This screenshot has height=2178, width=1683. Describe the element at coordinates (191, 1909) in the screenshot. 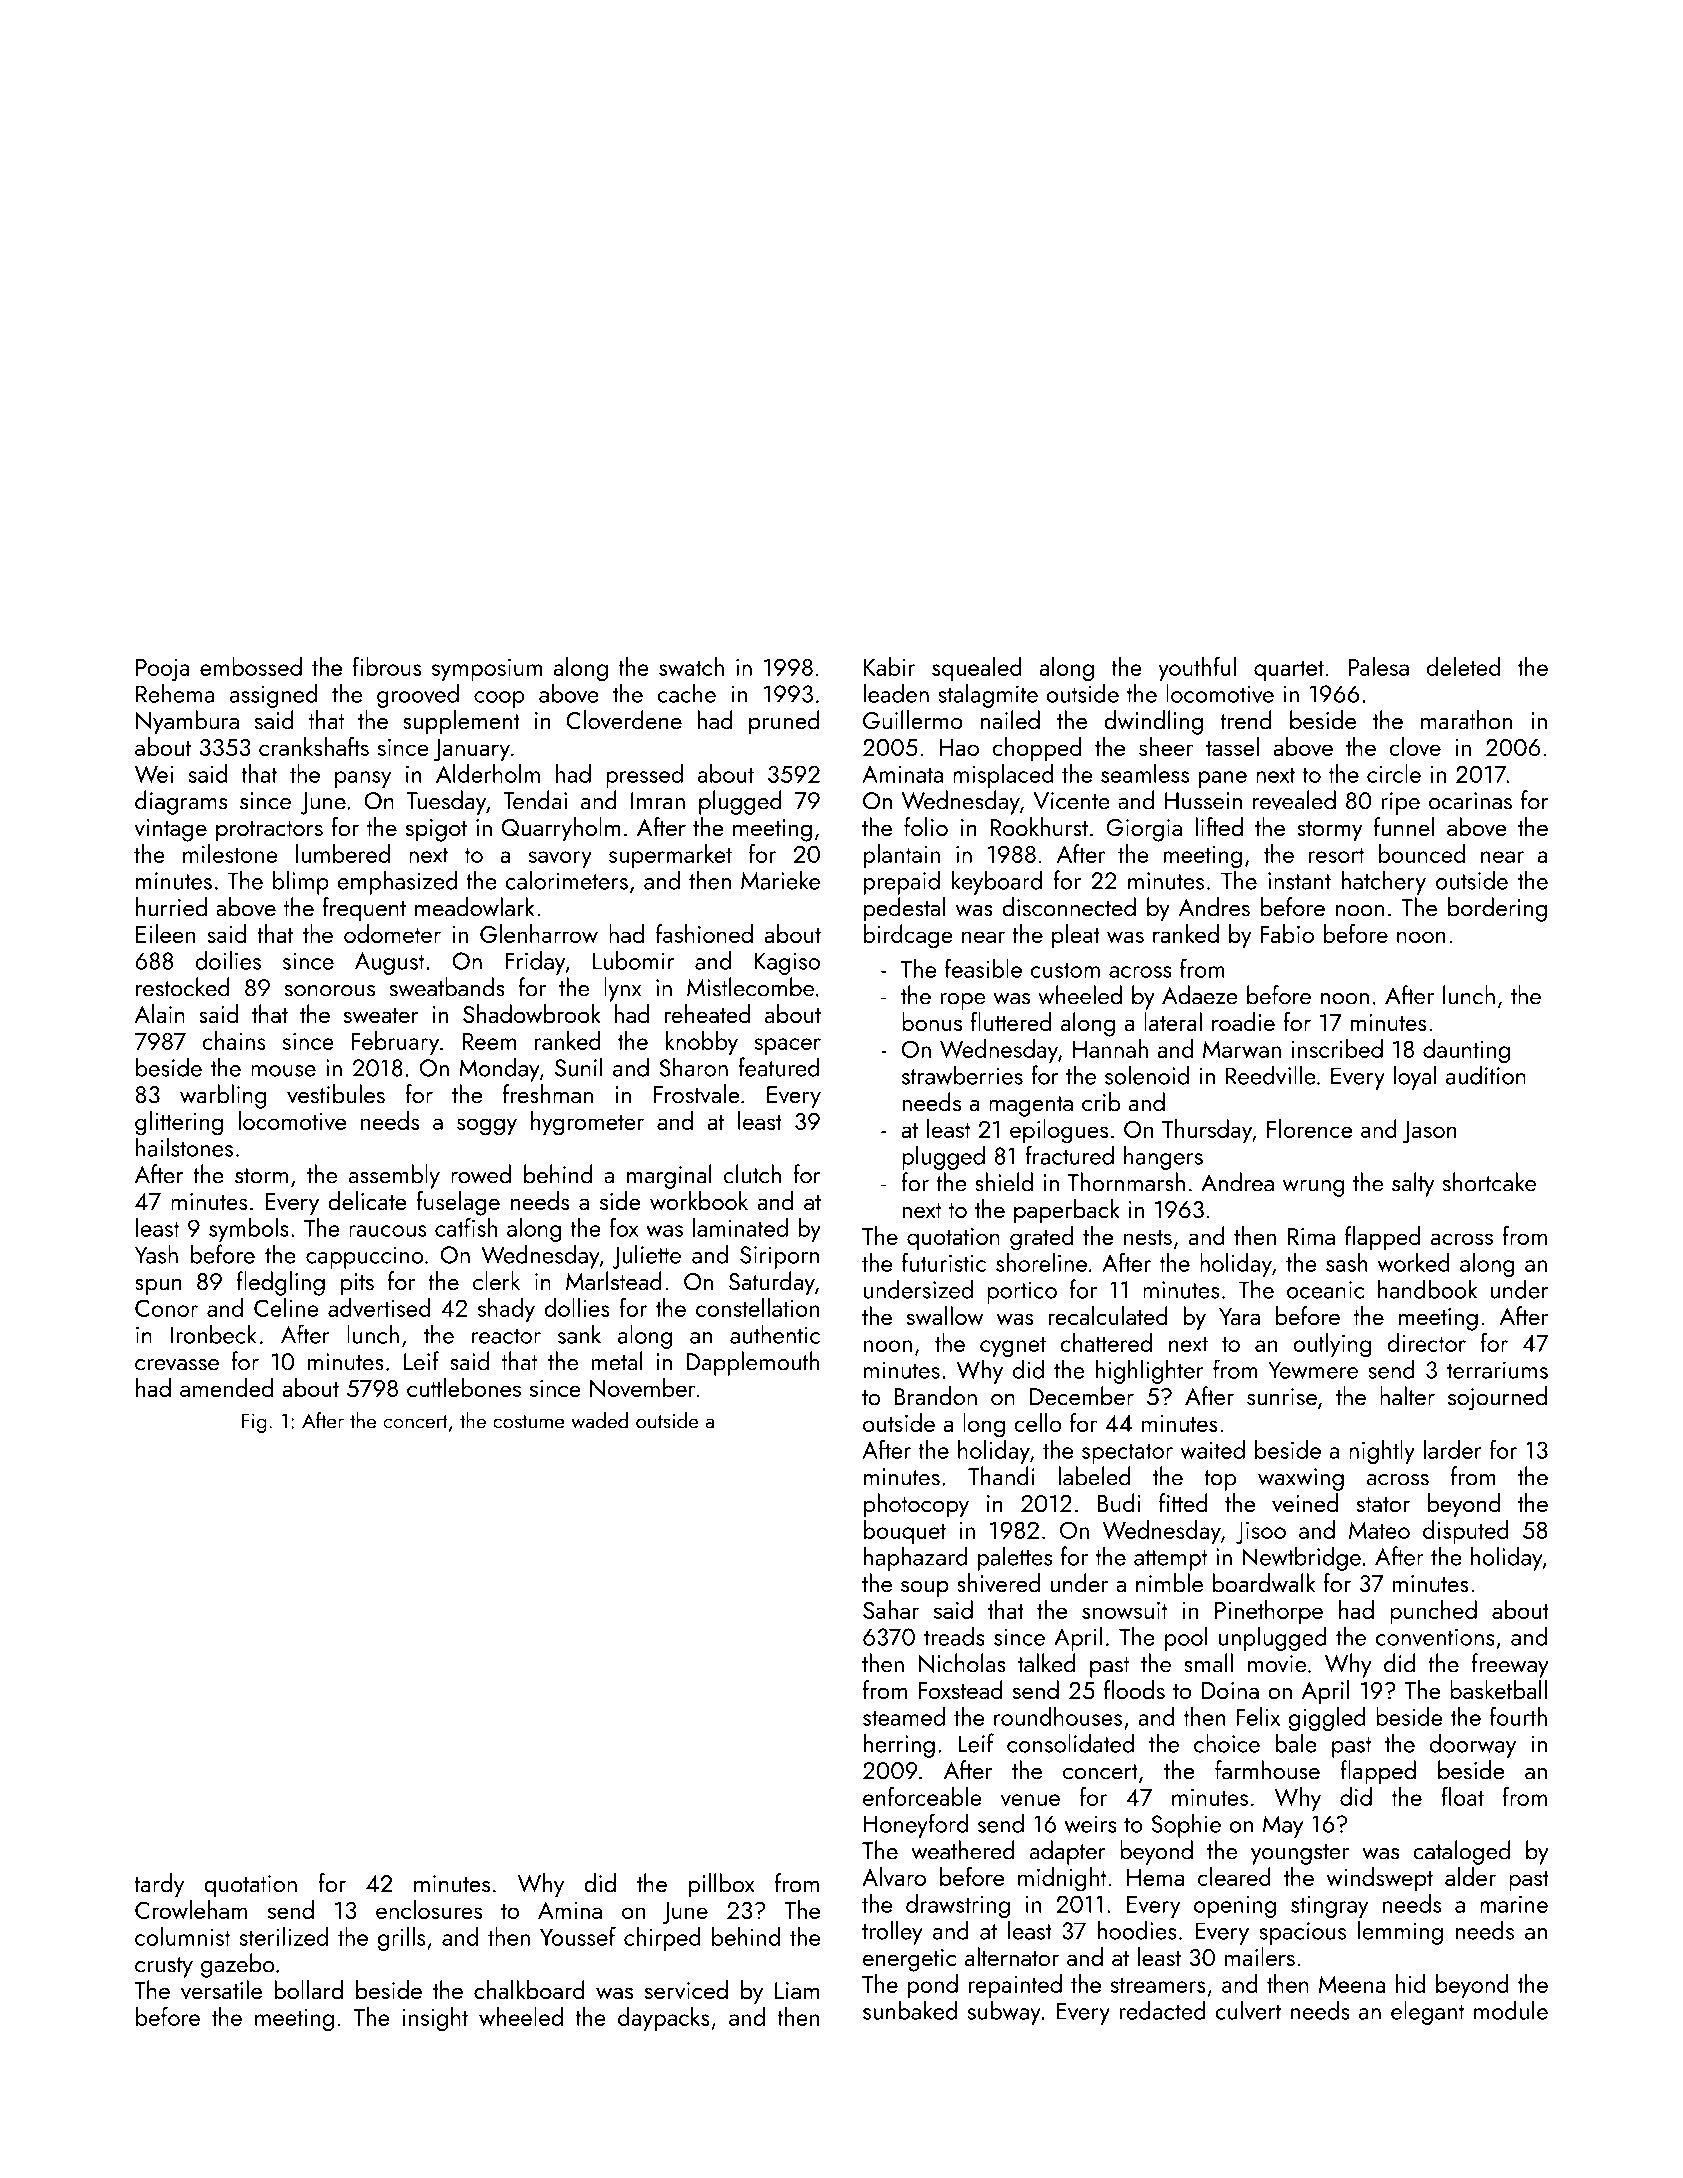

I see `Crowleham` at that location.
